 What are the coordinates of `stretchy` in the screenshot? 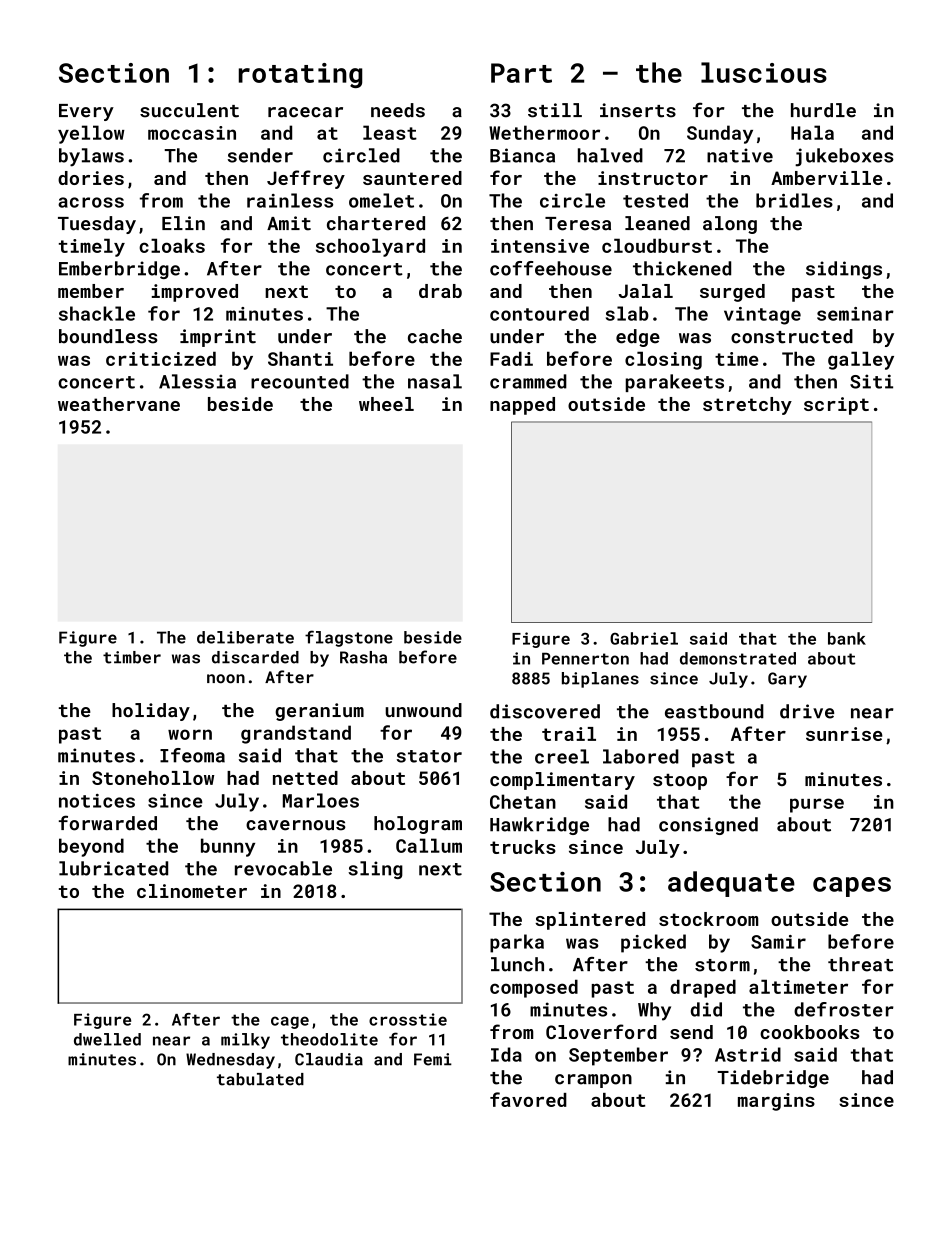 It's located at (747, 406).
